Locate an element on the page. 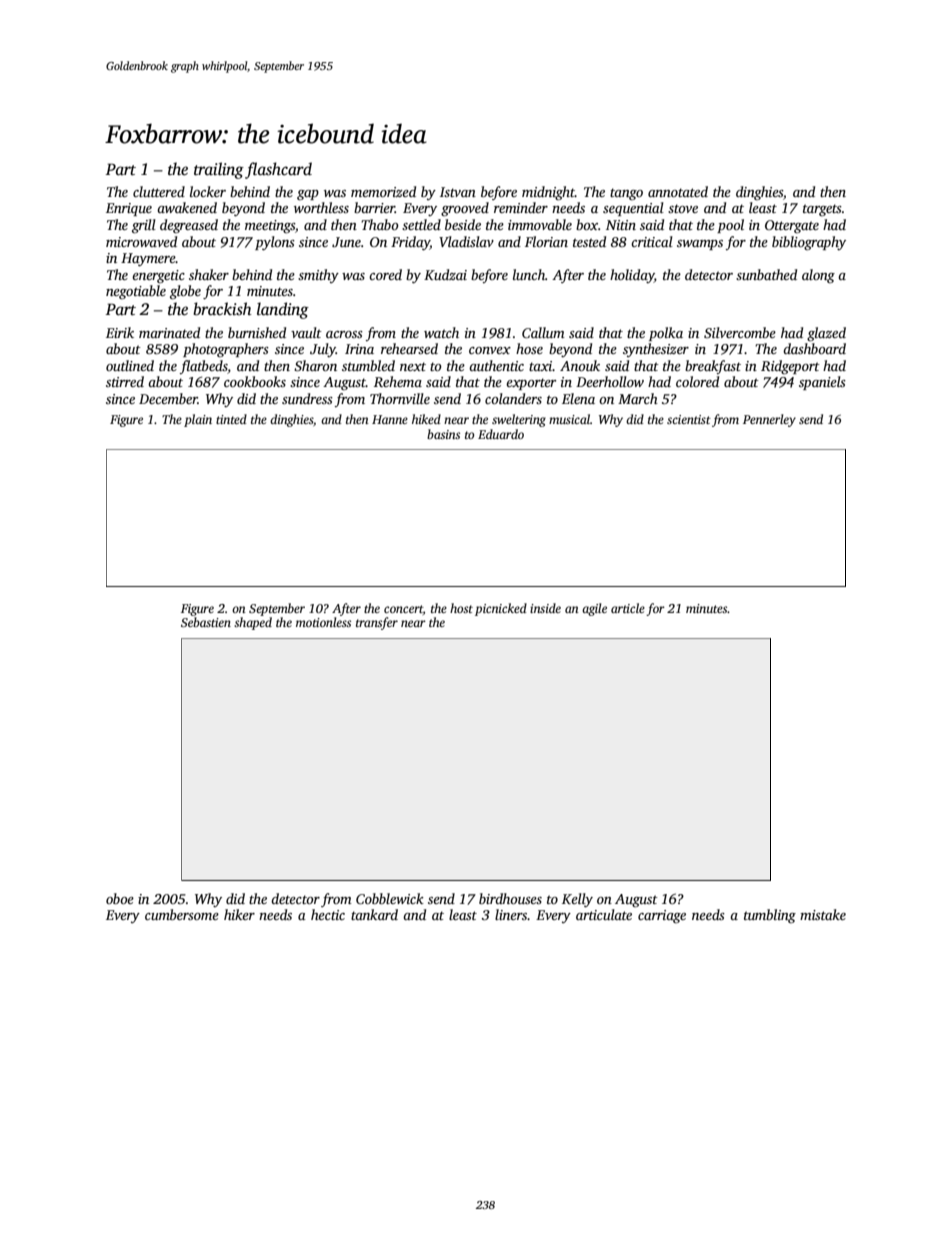 This document has width=952, height=1233. swamps is located at coordinates (700, 245).
